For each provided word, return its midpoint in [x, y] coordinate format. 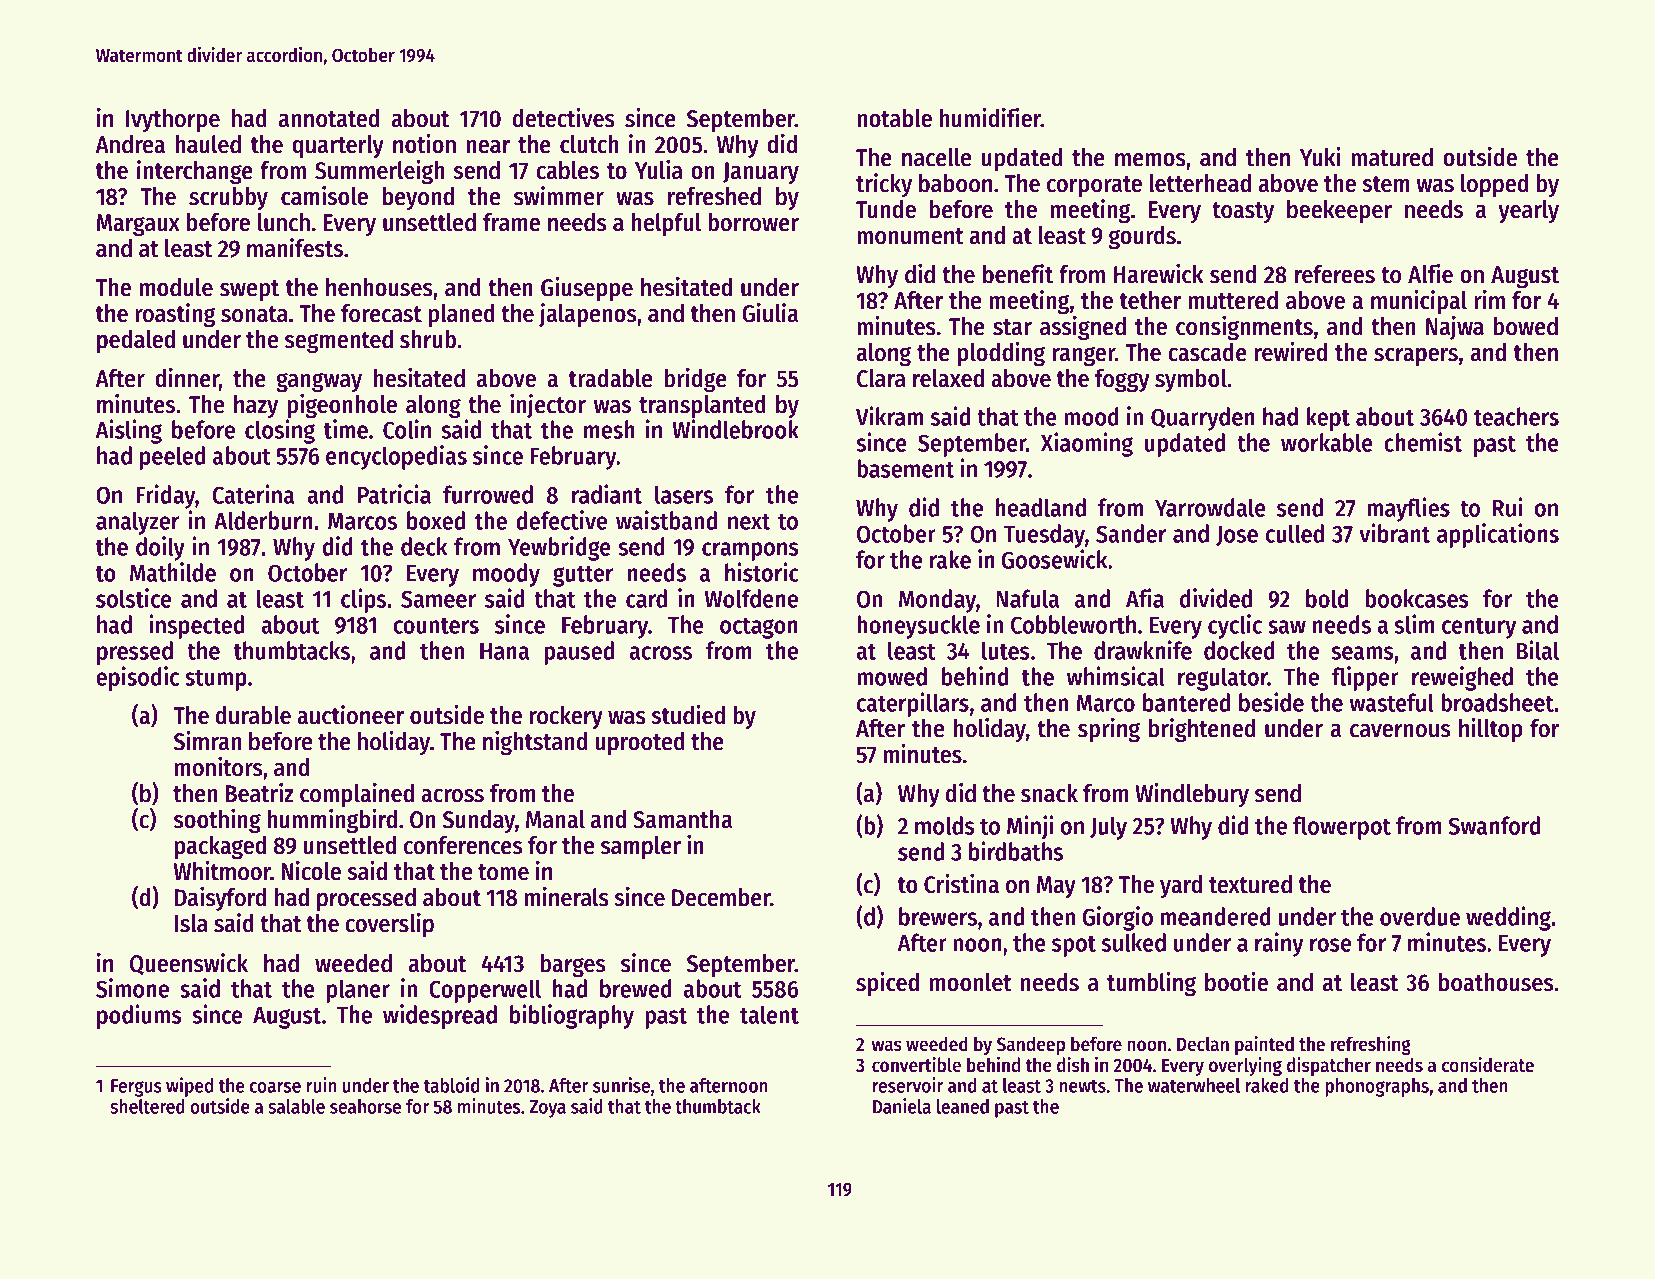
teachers [1516, 416]
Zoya [547, 1109]
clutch [589, 144]
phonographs [1377, 1087]
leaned [963, 1106]
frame [511, 222]
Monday [937, 601]
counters [436, 625]
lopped [1495, 185]
